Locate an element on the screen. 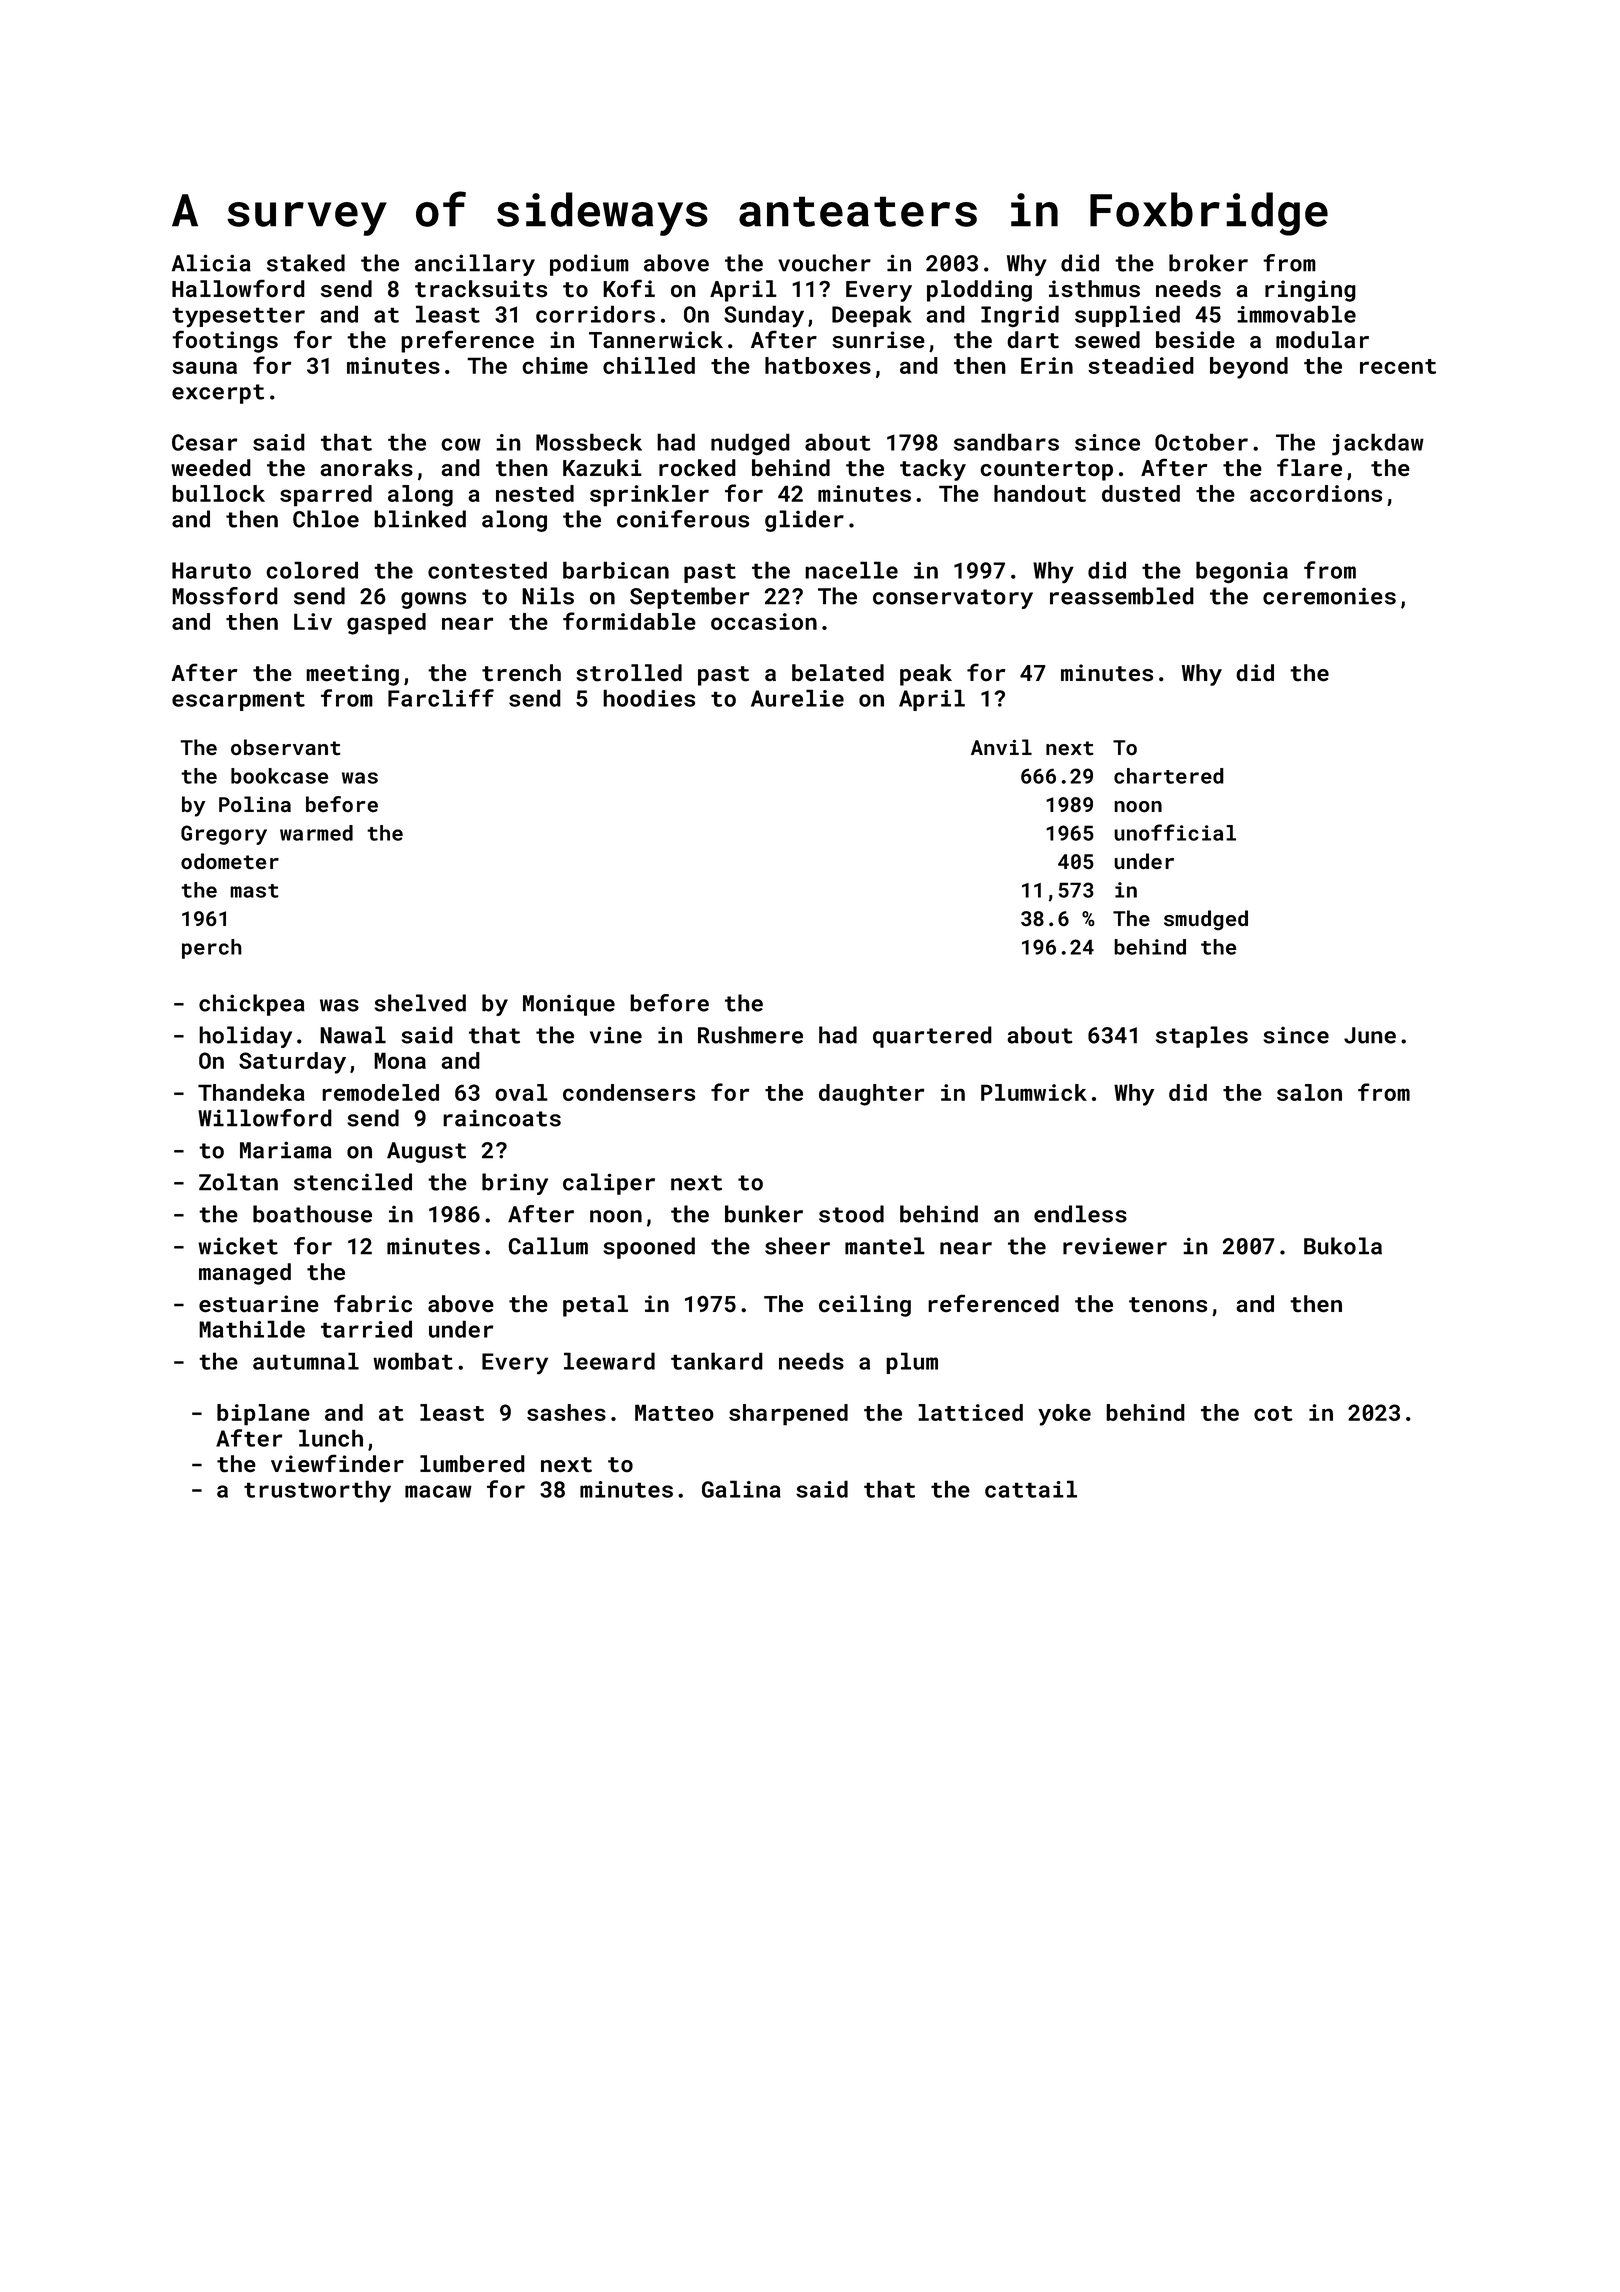  October is located at coordinates (1201, 442).
